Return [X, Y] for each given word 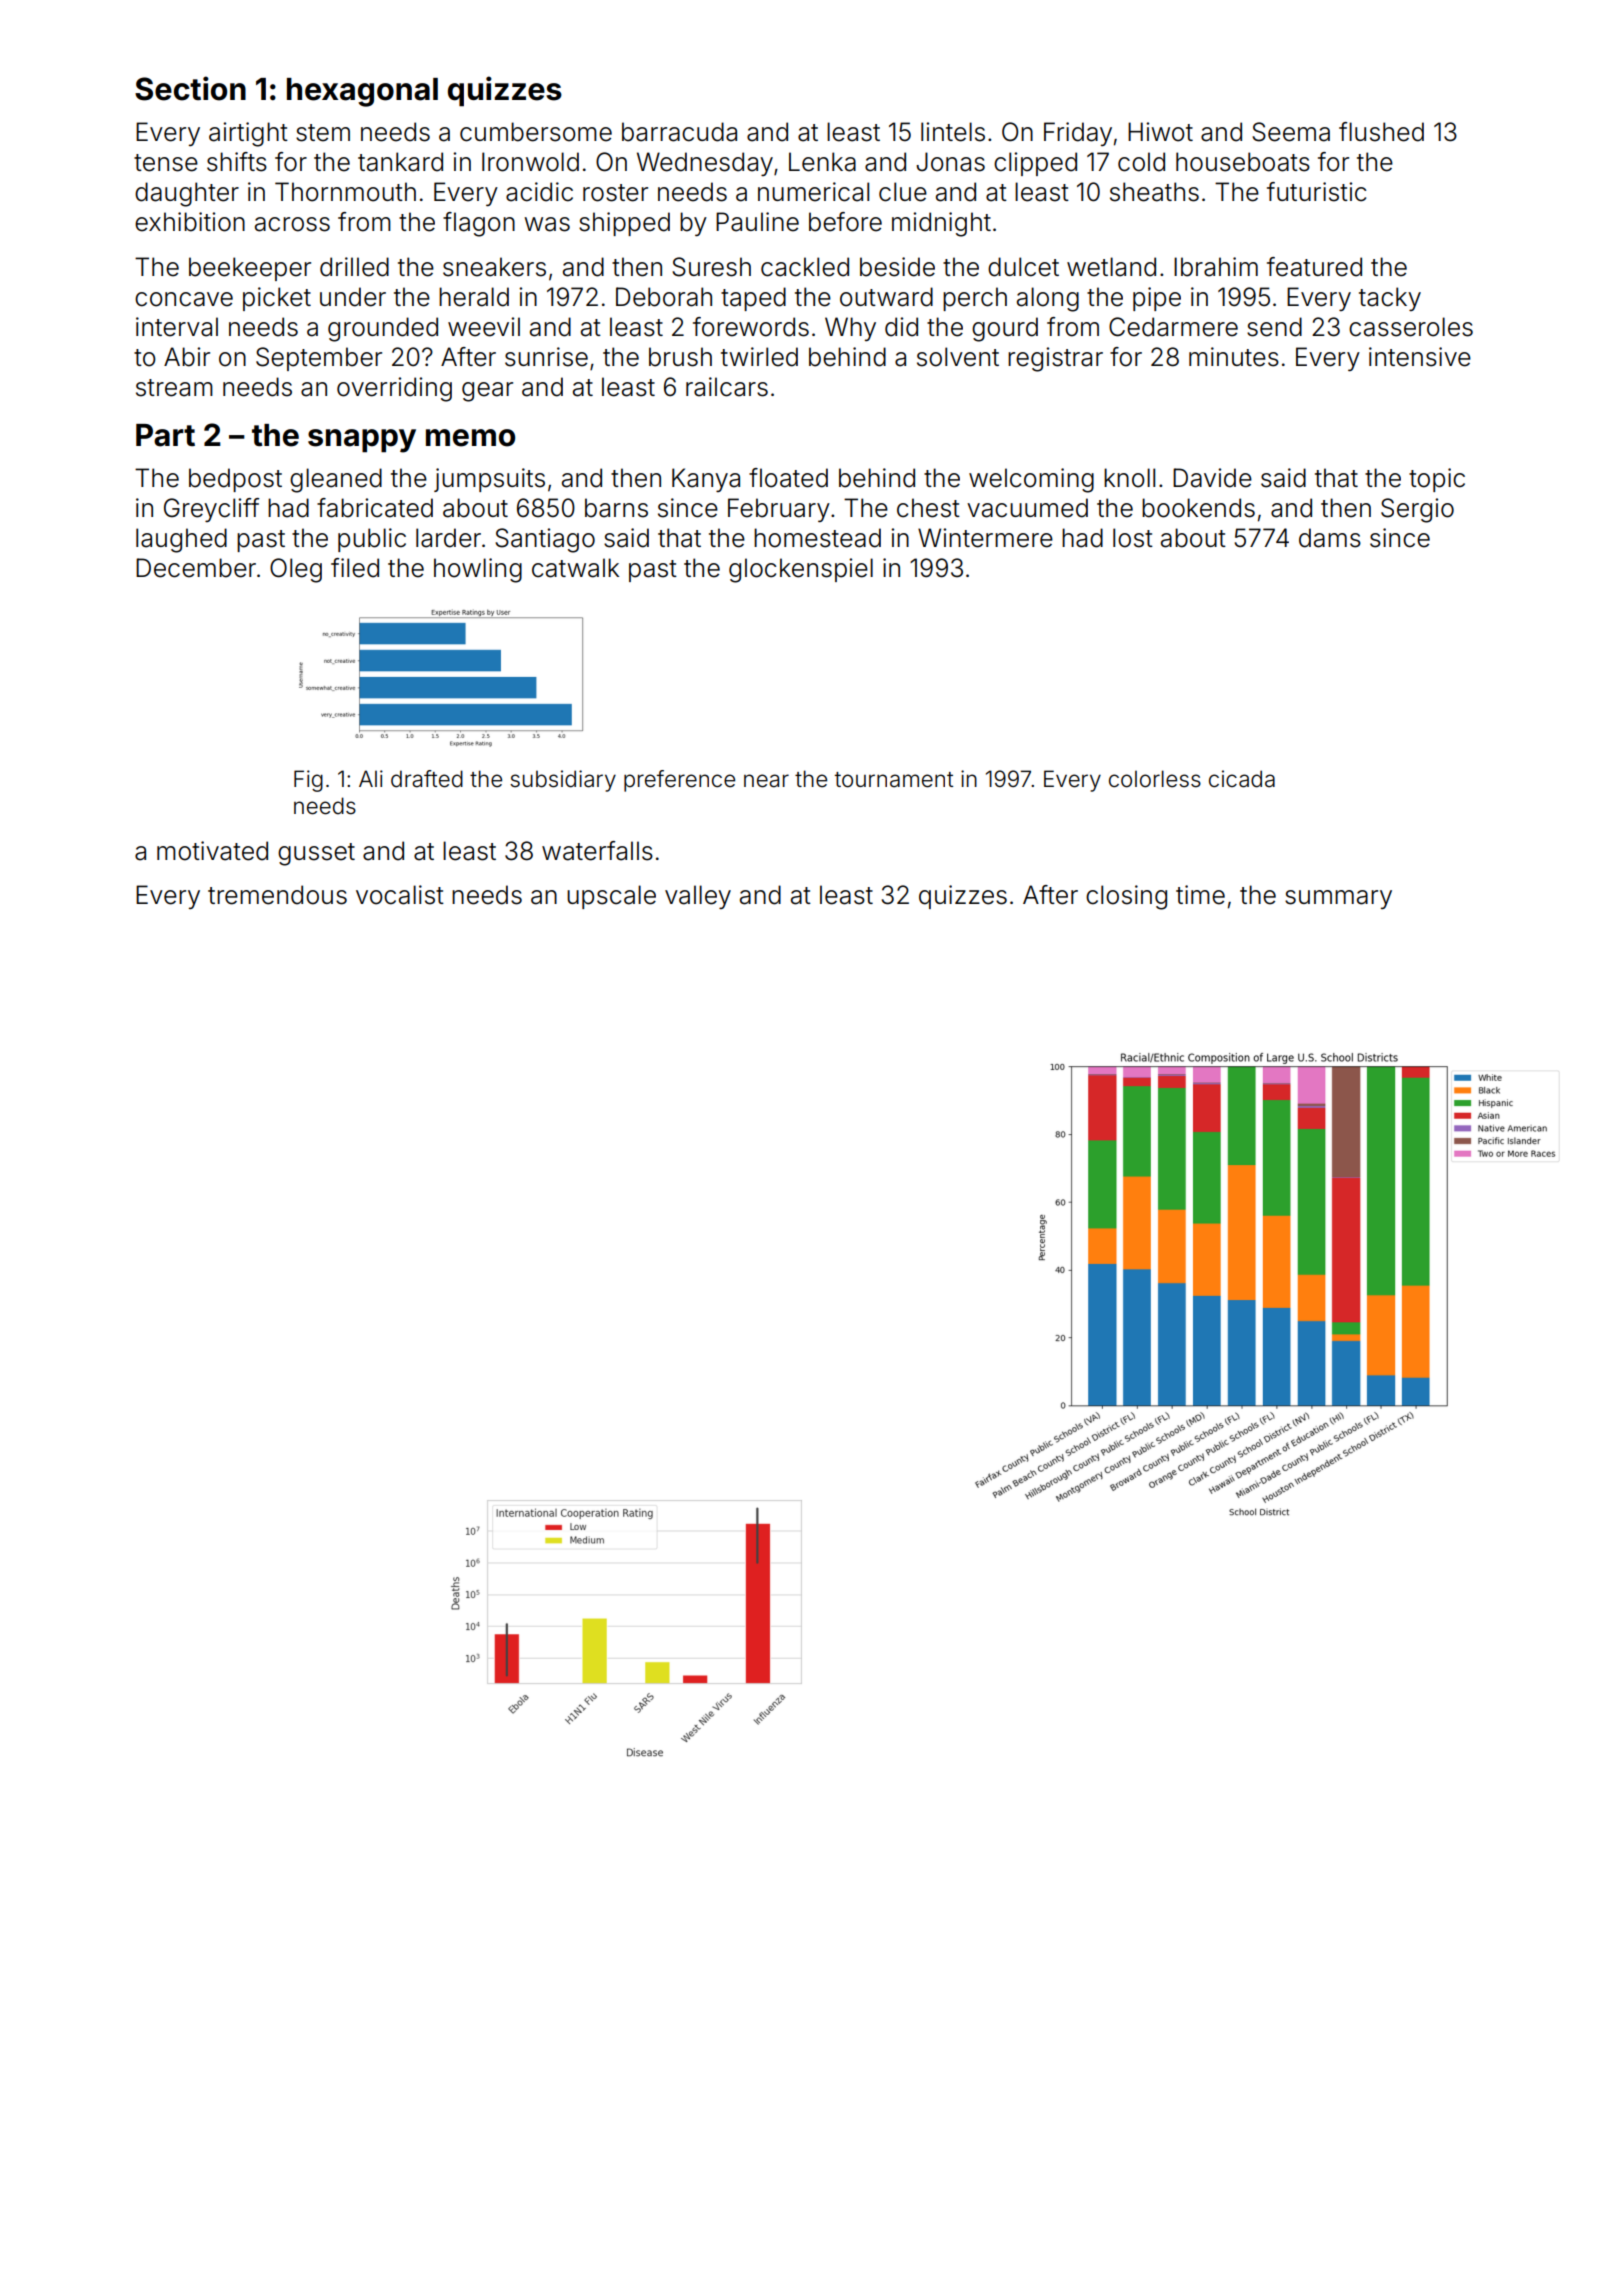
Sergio [1417, 510]
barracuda [679, 132]
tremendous [277, 895]
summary [1338, 899]
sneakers [494, 267]
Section [190, 88]
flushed [1381, 132]
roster [615, 193]
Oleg [296, 570]
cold [1141, 162]
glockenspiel [801, 570]
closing [1126, 897]
